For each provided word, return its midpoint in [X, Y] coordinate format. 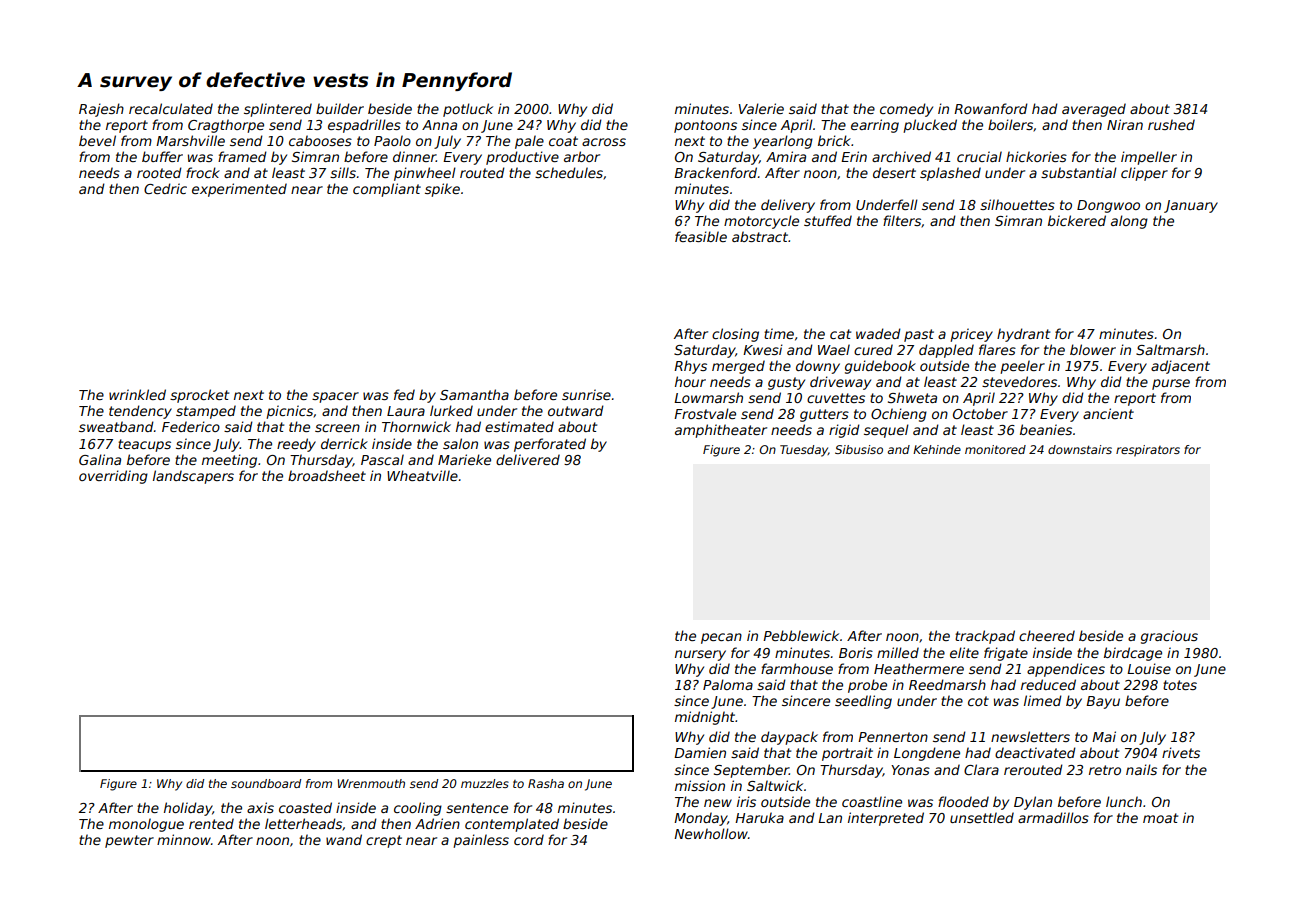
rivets [1181, 752]
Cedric [165, 188]
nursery [700, 655]
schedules [569, 172]
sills [343, 172]
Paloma [728, 684]
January [1191, 206]
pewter [129, 841]
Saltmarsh [1170, 349]
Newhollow [711, 833]
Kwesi [763, 349]
